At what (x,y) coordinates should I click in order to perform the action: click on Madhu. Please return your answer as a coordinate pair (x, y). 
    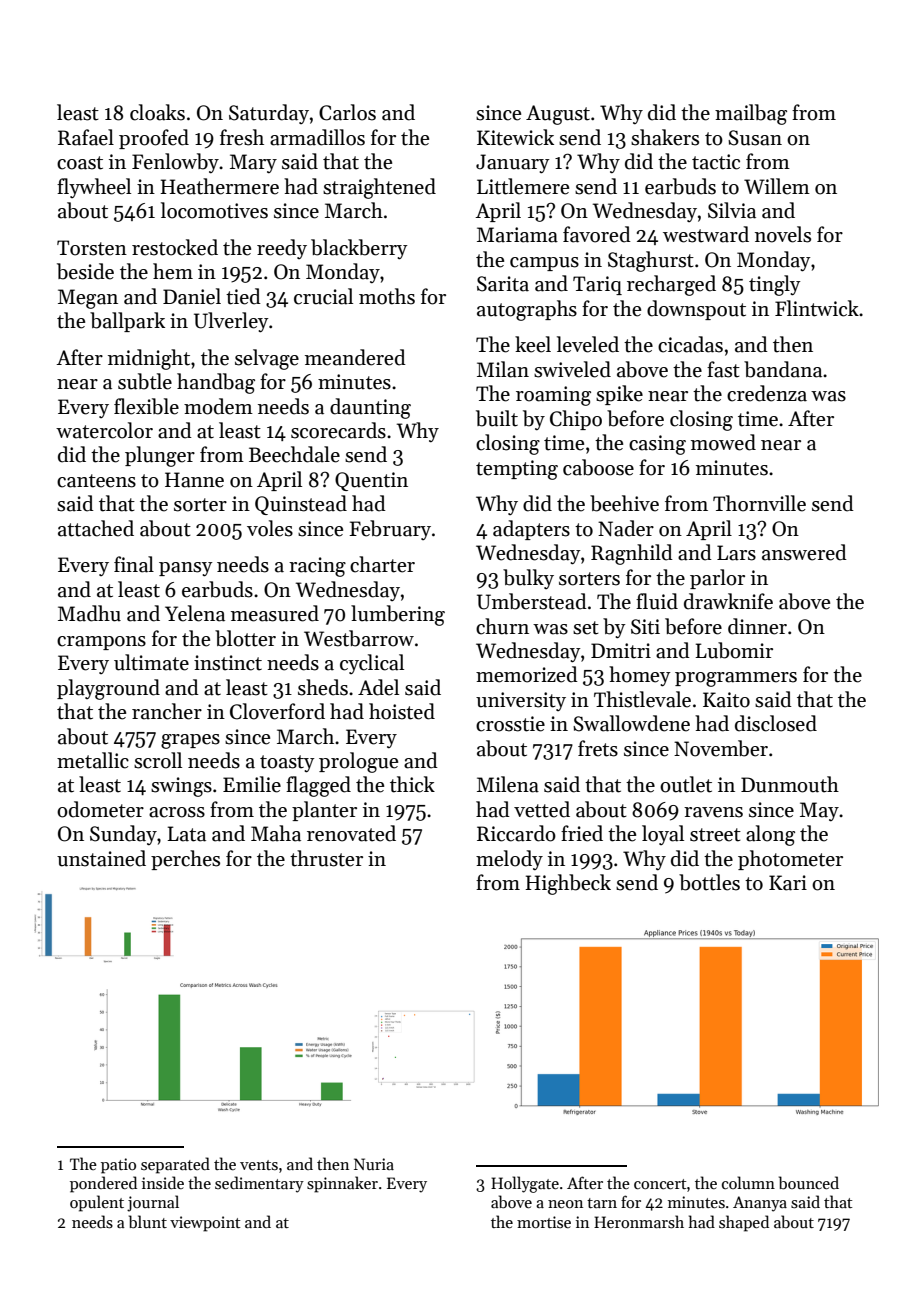
    Looking at the image, I should click on (89, 613).
